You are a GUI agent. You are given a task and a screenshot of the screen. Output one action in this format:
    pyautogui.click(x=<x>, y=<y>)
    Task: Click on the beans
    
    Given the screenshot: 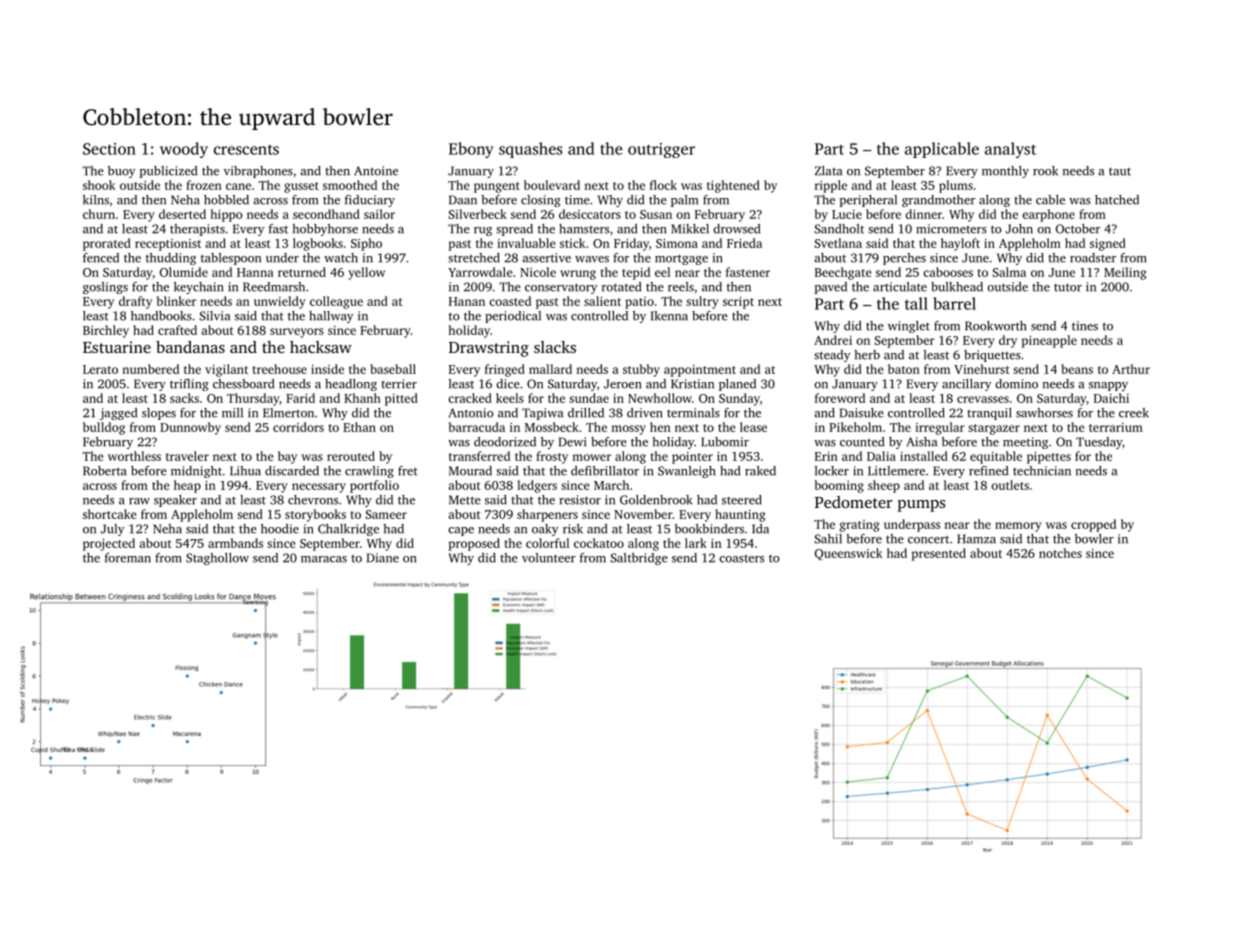 What is the action you would take?
    pyautogui.click(x=1077, y=369)
